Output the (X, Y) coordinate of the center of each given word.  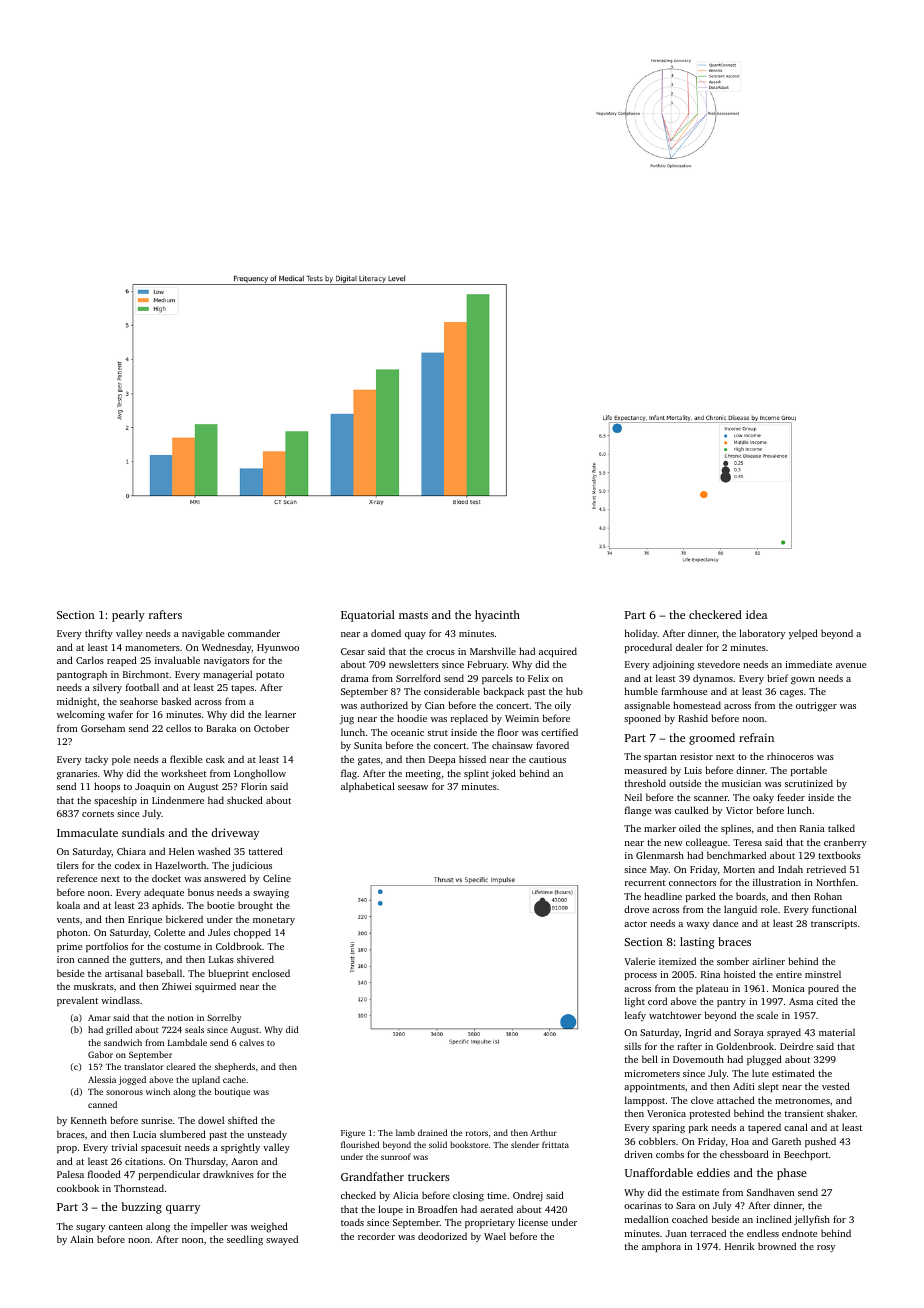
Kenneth (89, 1120)
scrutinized (809, 783)
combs (670, 1154)
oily (563, 706)
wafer (120, 714)
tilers (68, 865)
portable (809, 771)
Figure (353, 1134)
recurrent (645, 883)
